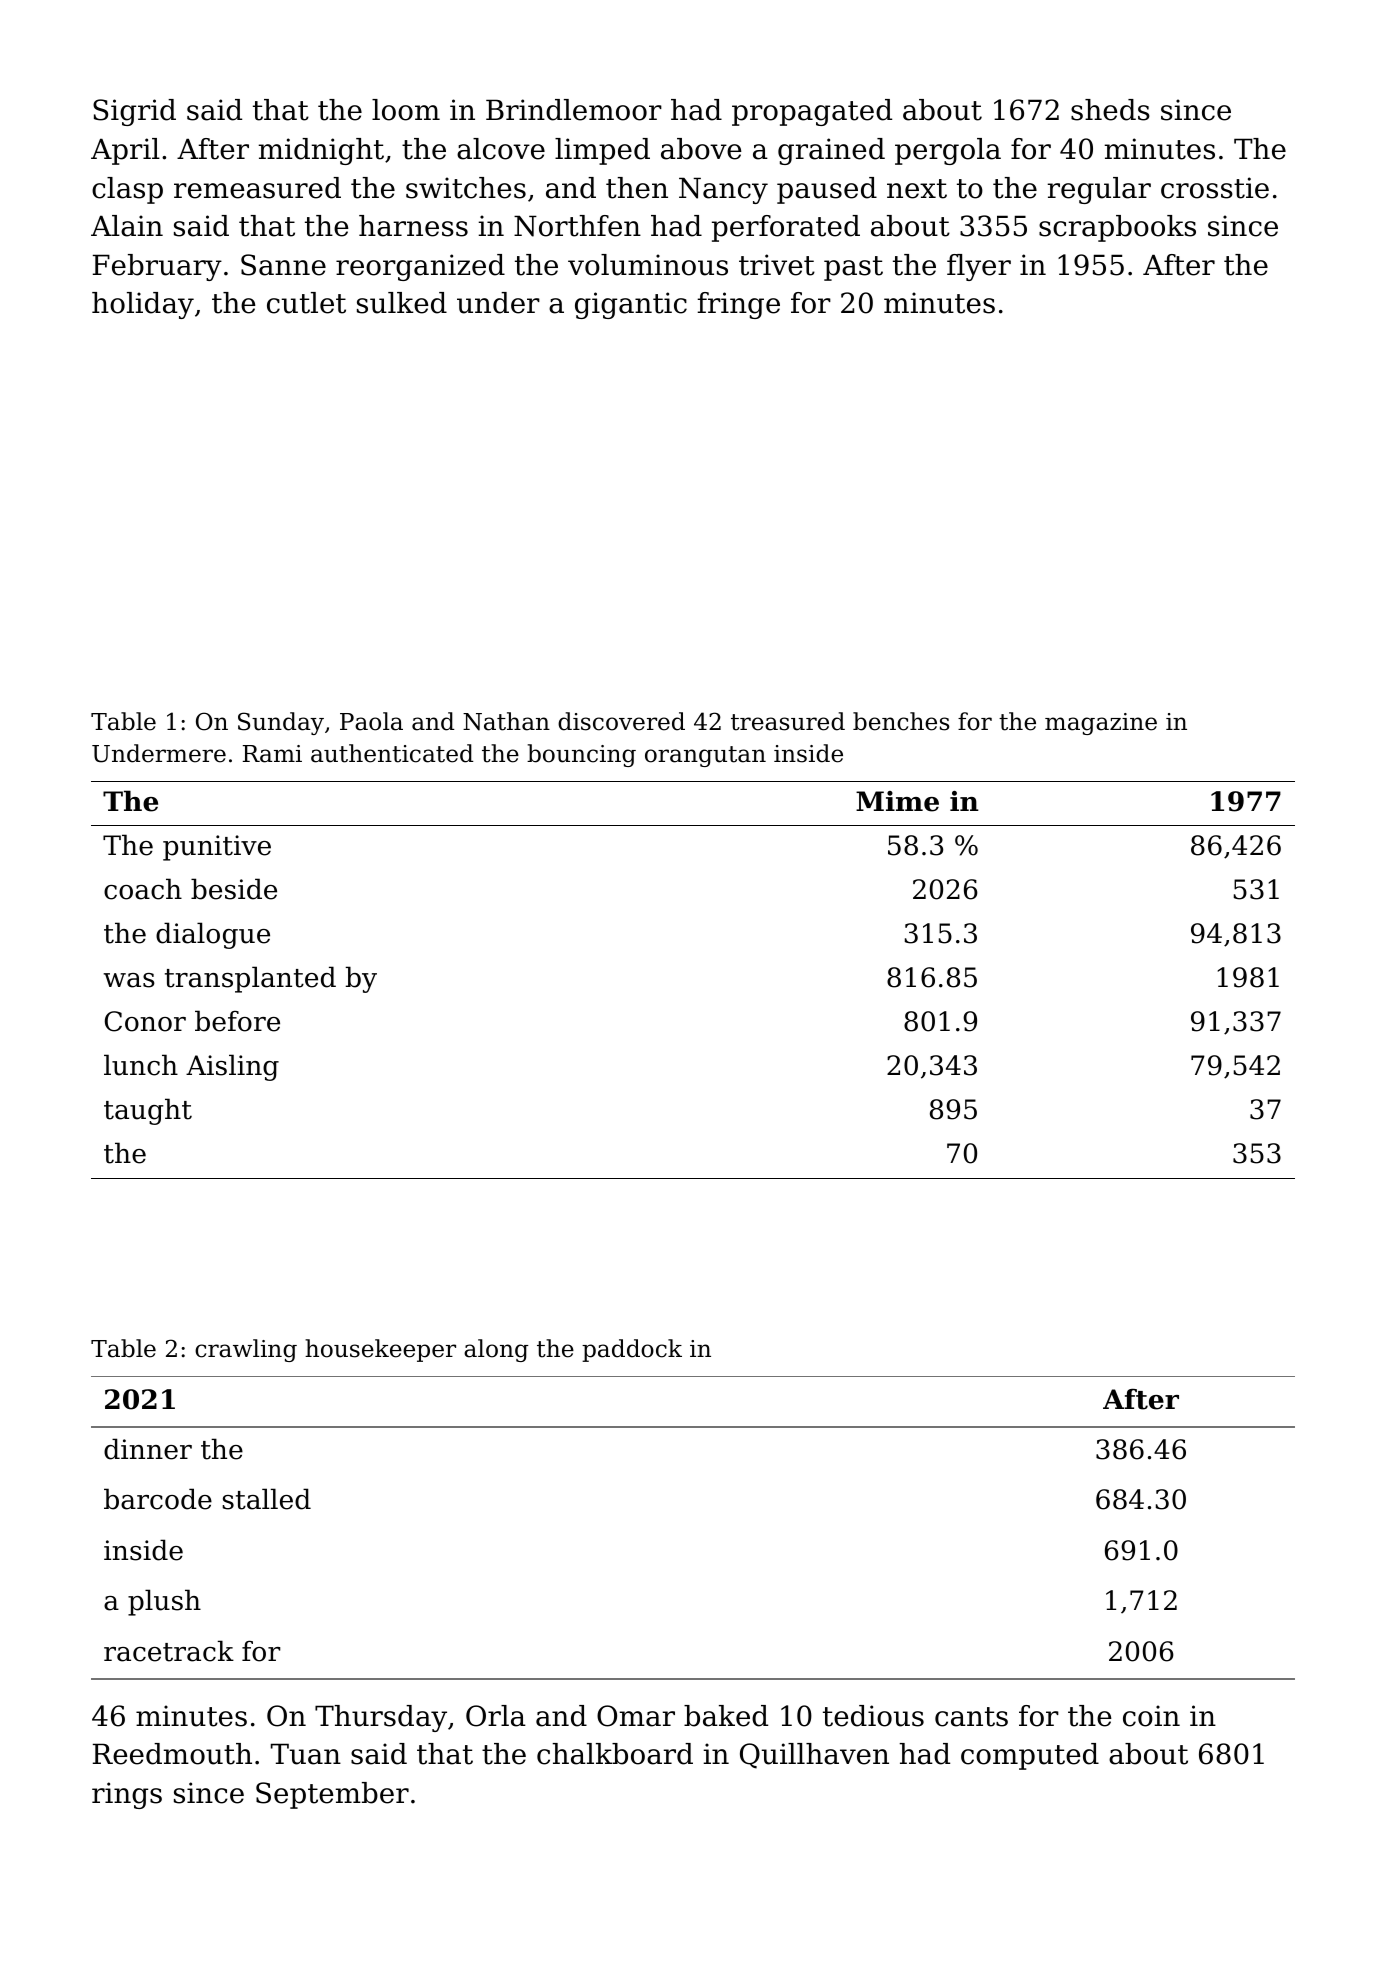  I want to click on benches, so click(901, 721).
